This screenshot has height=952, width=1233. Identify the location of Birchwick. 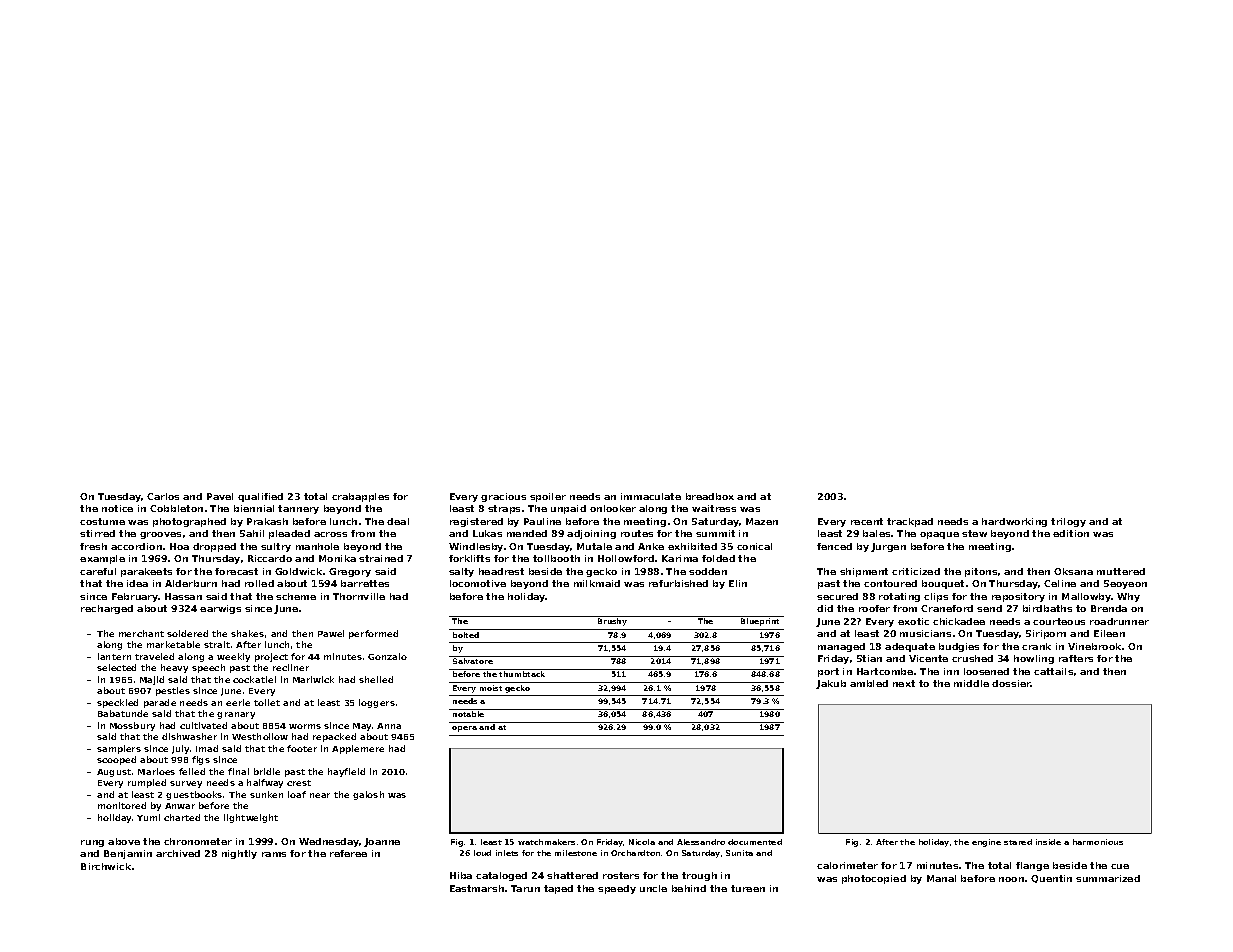
(106, 866).
